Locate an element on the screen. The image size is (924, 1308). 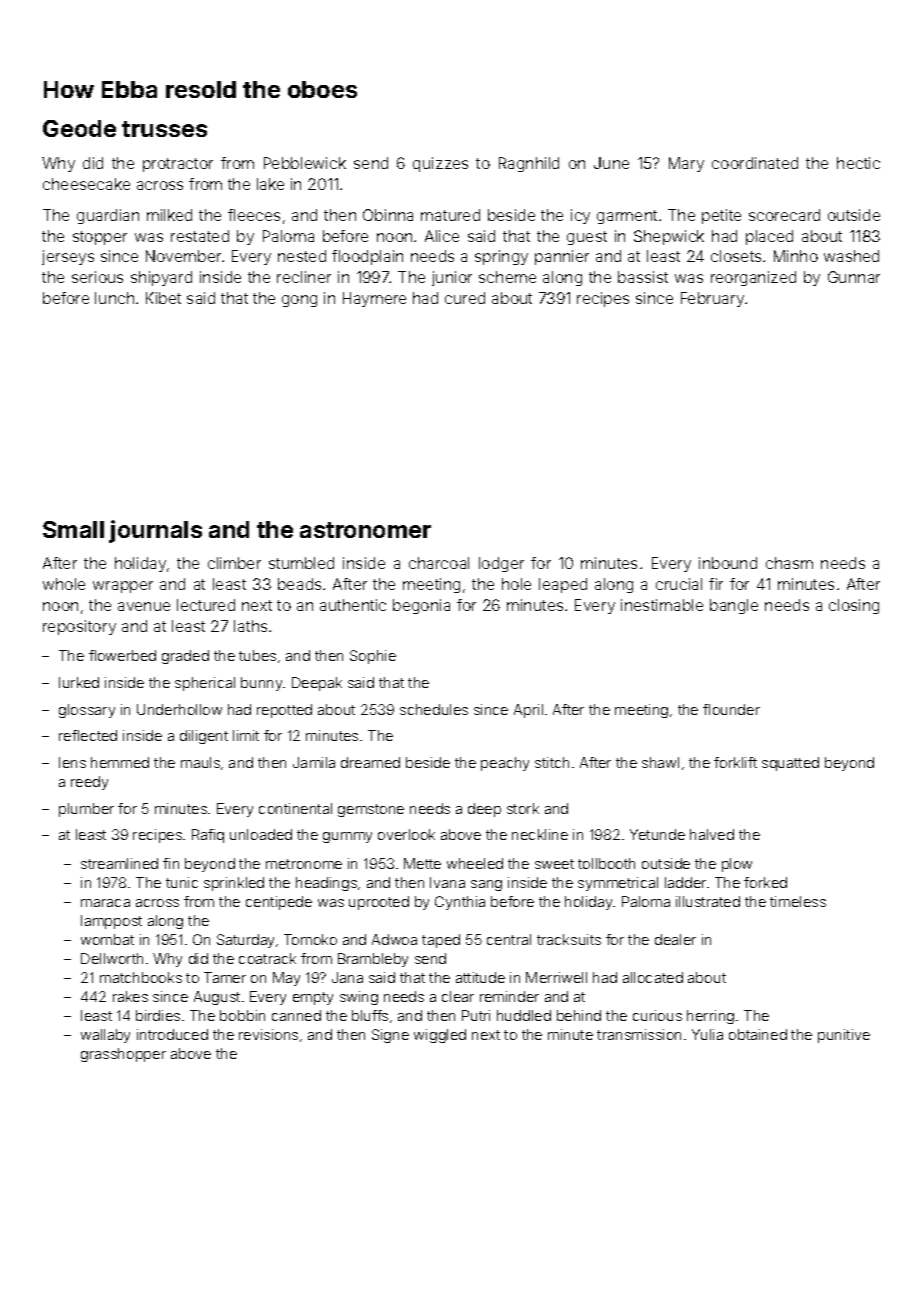
leaped is located at coordinates (563, 585).
